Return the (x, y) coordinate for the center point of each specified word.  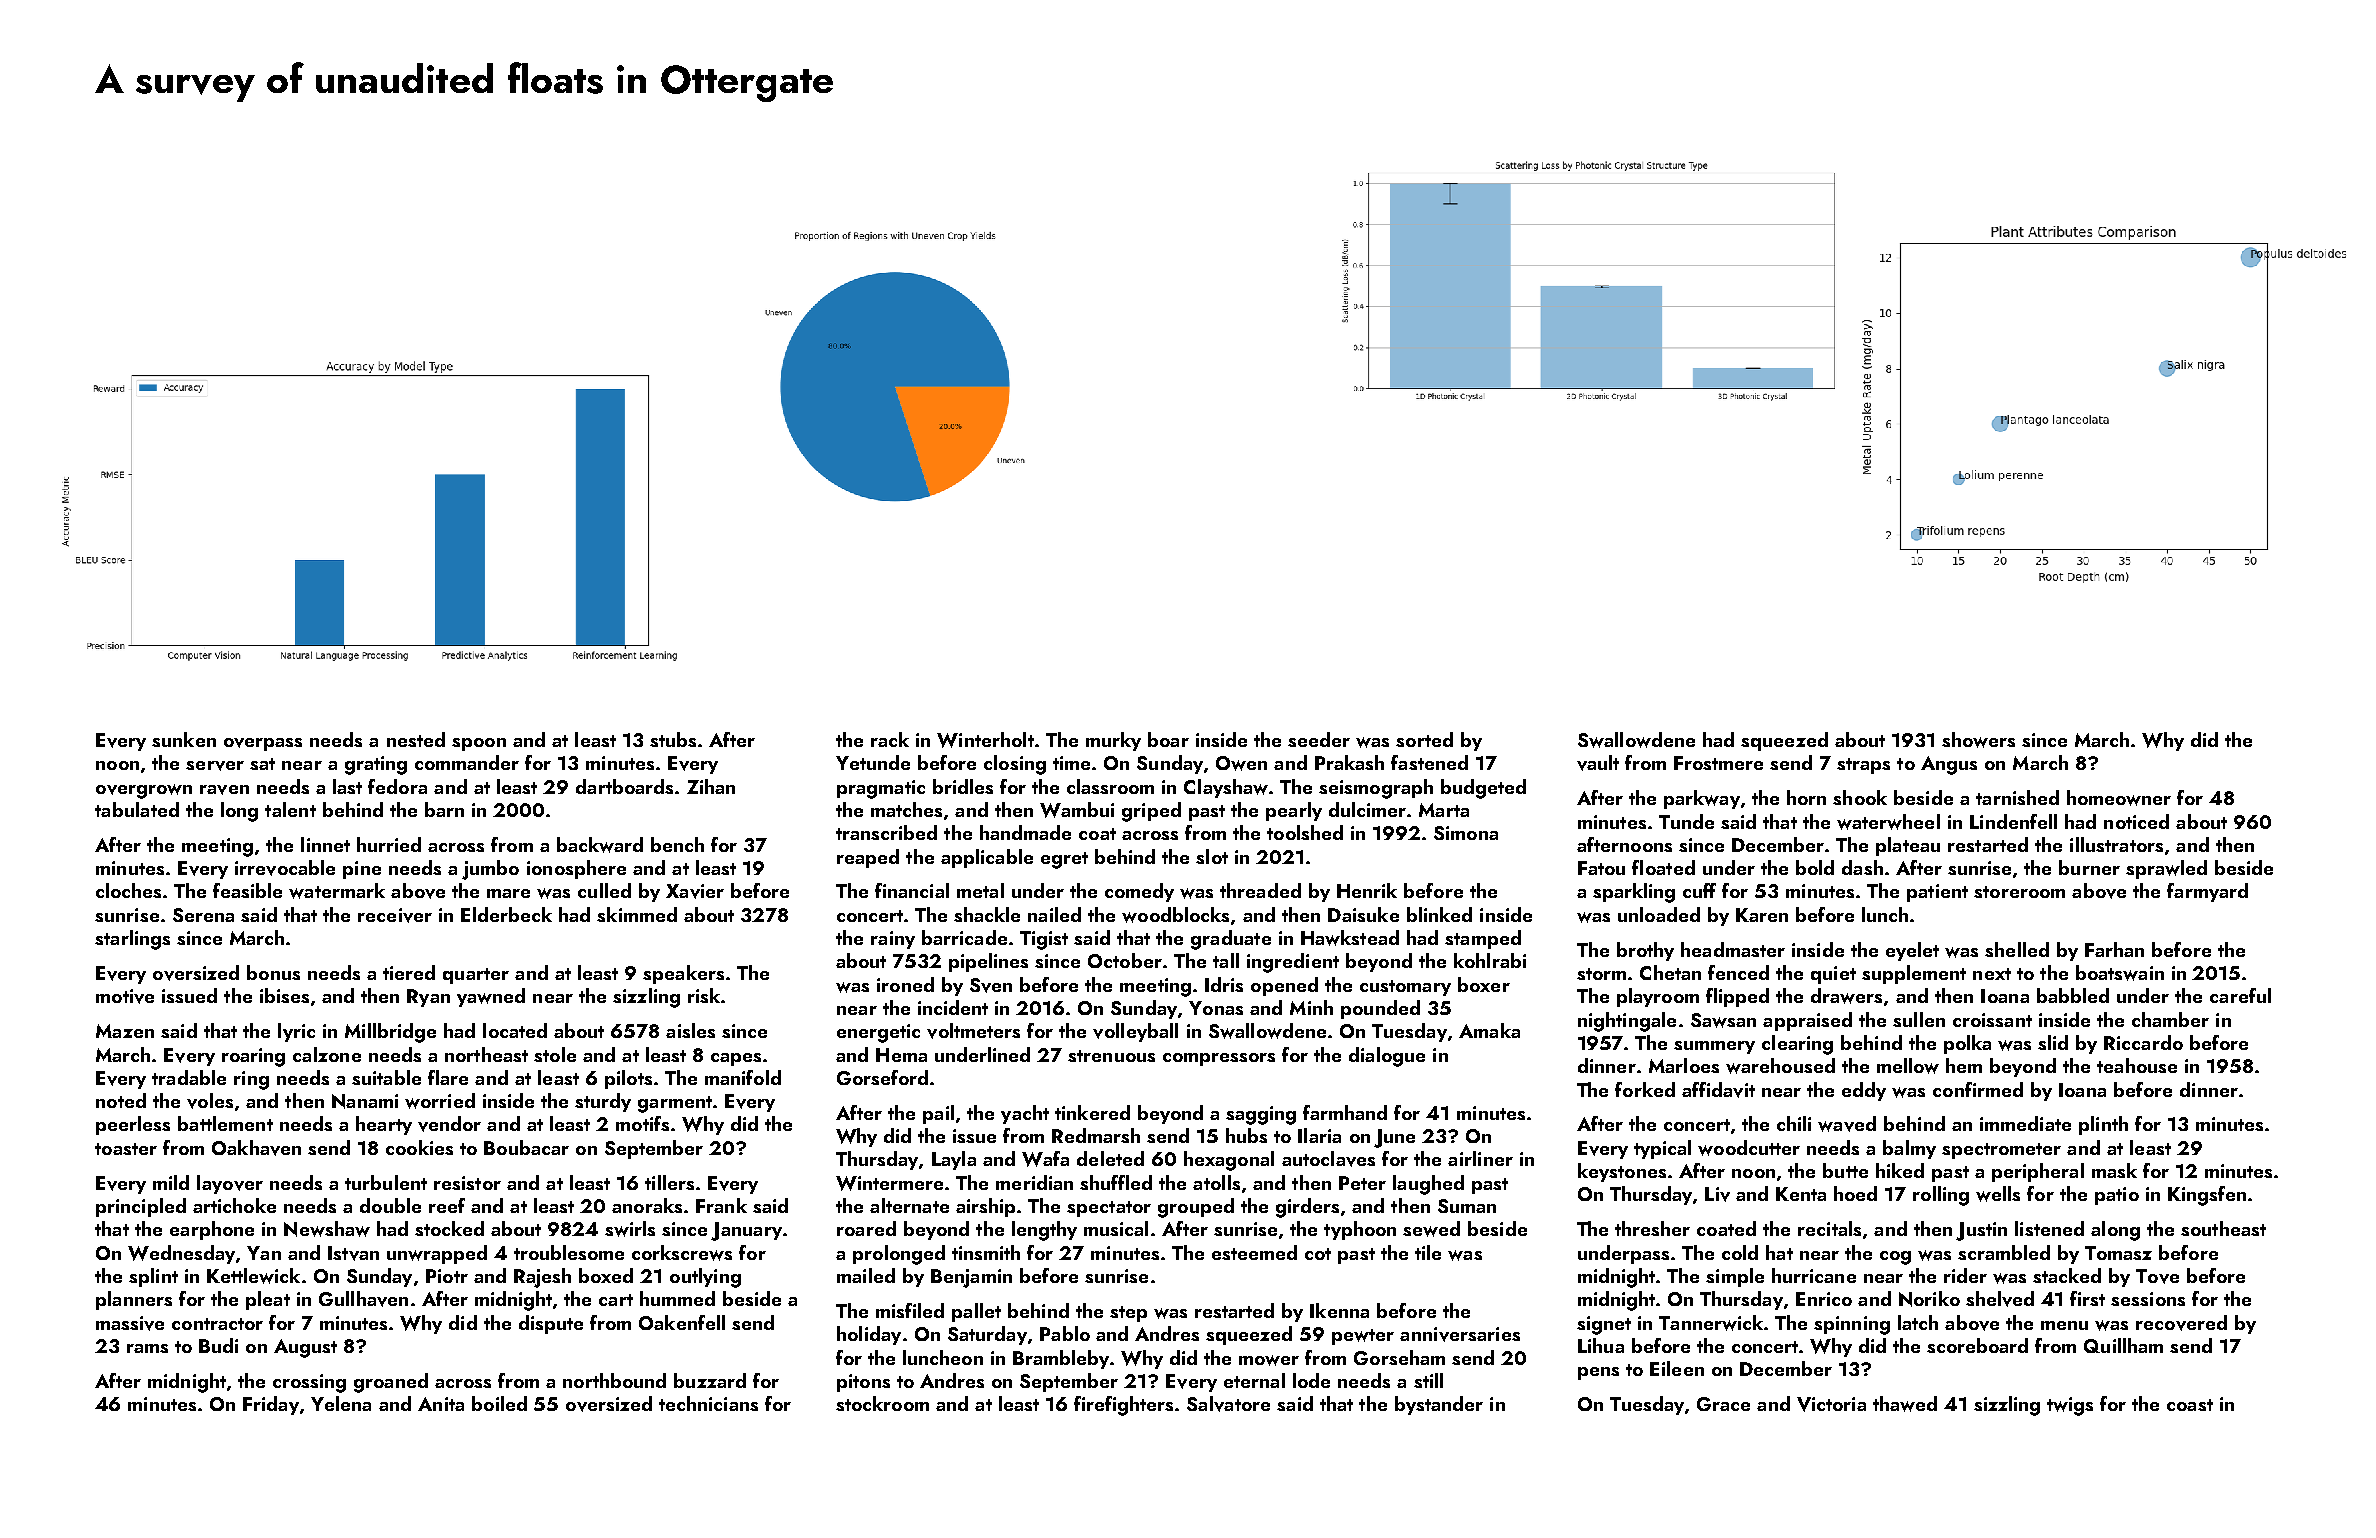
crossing (309, 1383)
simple (1735, 1277)
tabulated (137, 809)
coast (2190, 1405)
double (390, 1205)
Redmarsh (1096, 1135)
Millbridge (390, 1033)
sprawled (2166, 869)
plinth (2103, 1125)
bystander (1439, 1405)
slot (1212, 856)
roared (866, 1228)
